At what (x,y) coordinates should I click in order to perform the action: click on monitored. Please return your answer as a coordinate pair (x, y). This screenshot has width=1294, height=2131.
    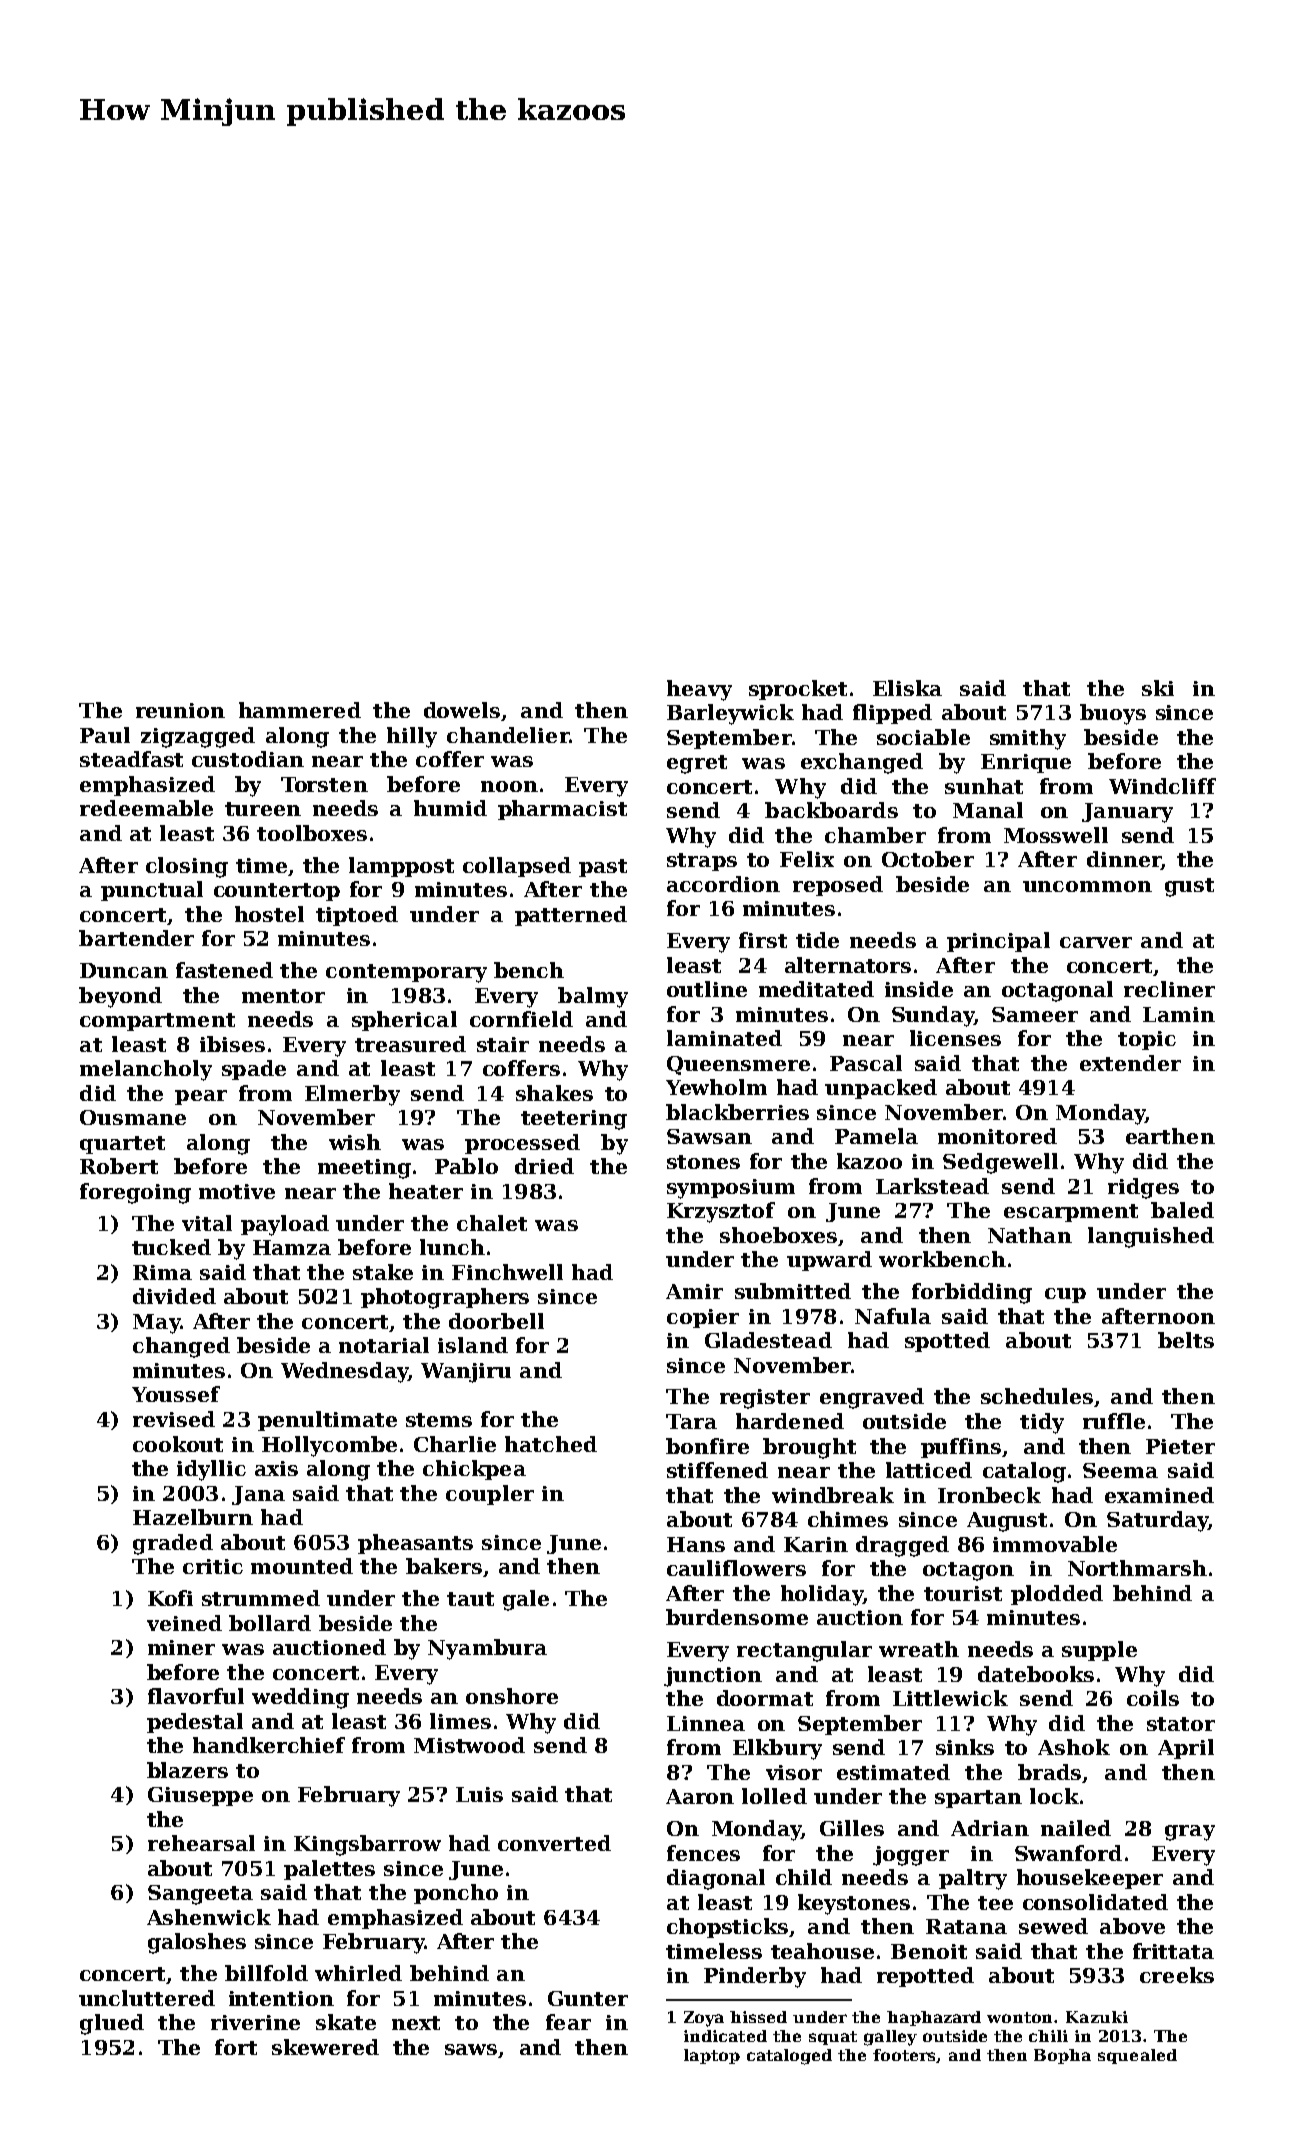
    Looking at the image, I should click on (997, 1136).
